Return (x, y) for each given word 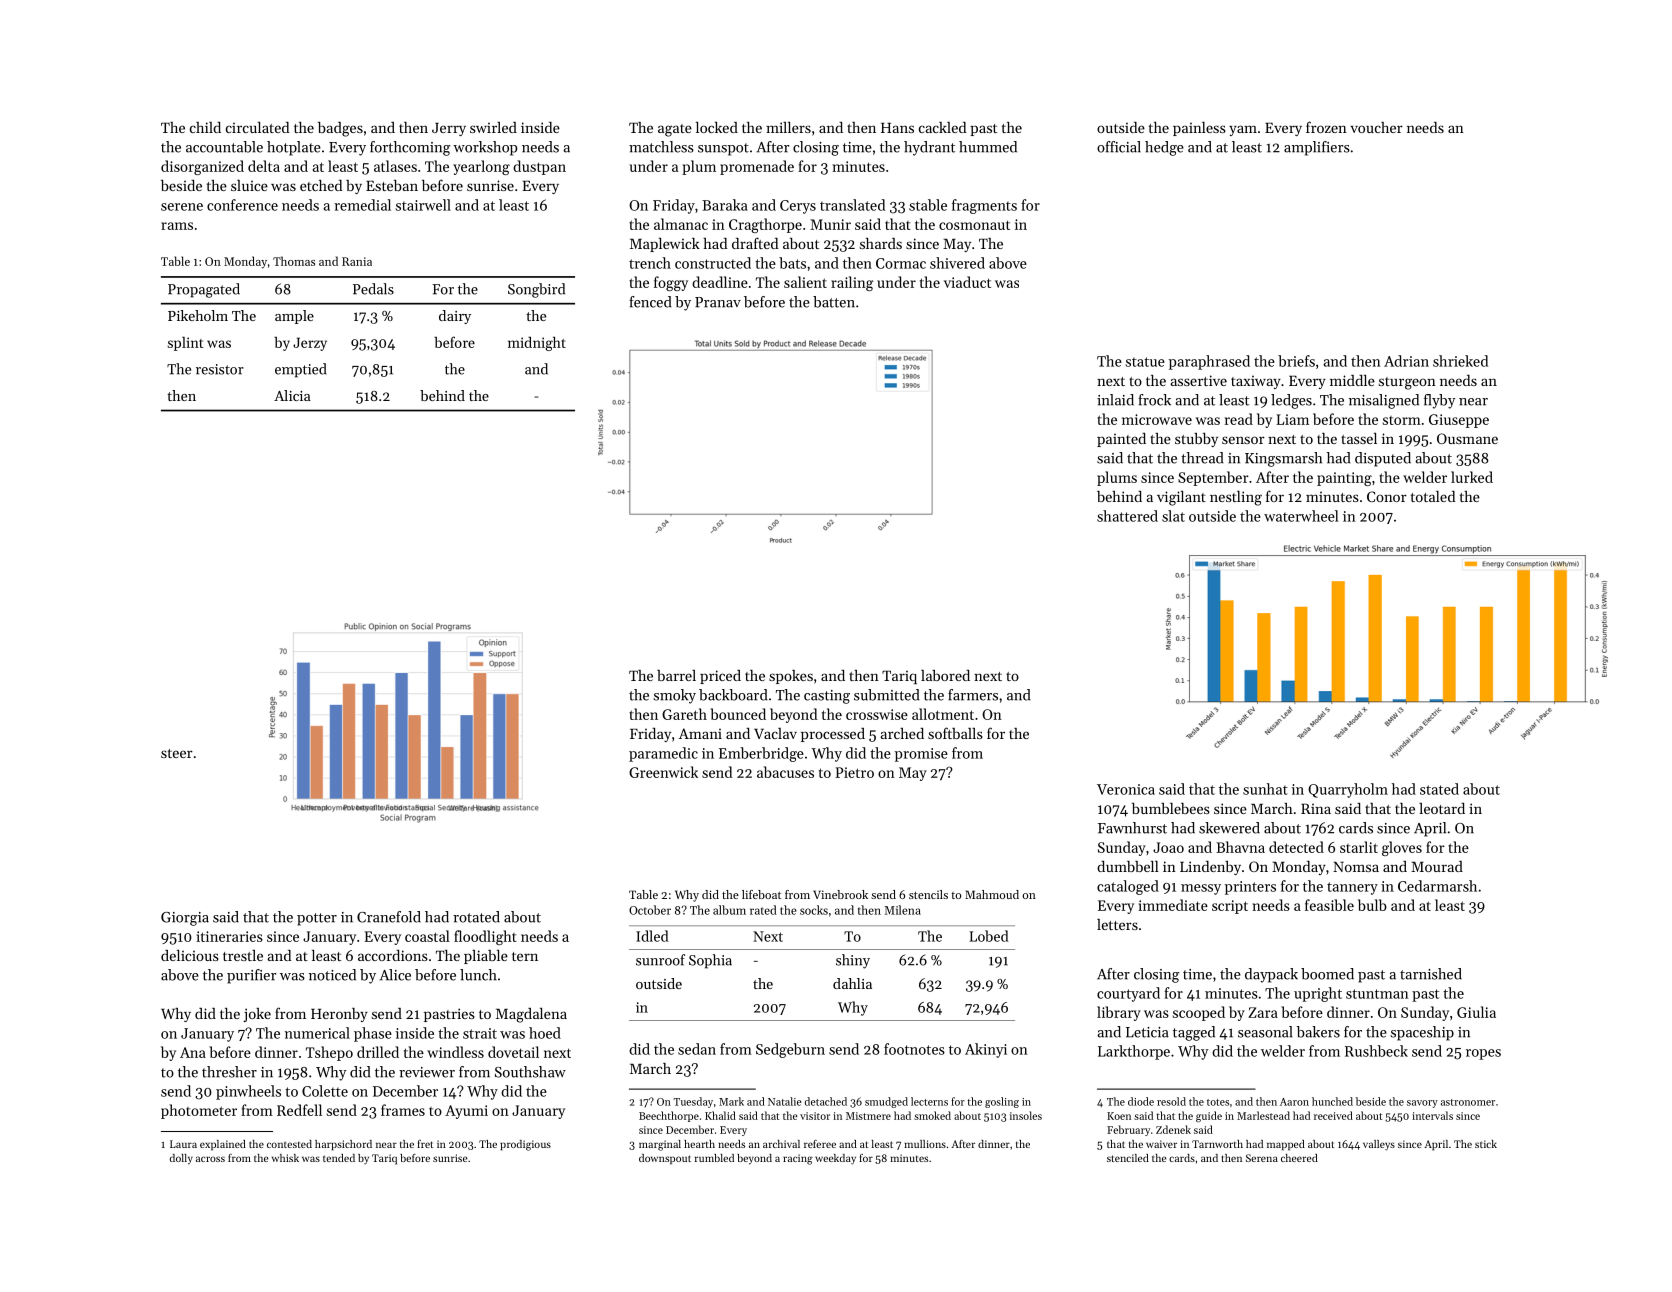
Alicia (292, 395)
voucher (1376, 127)
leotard (1442, 808)
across (210, 1159)
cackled (942, 127)
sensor (1243, 440)
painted (1121, 440)
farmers (973, 695)
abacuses (785, 772)
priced (720, 677)
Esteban (392, 185)
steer (177, 753)
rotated (476, 917)
